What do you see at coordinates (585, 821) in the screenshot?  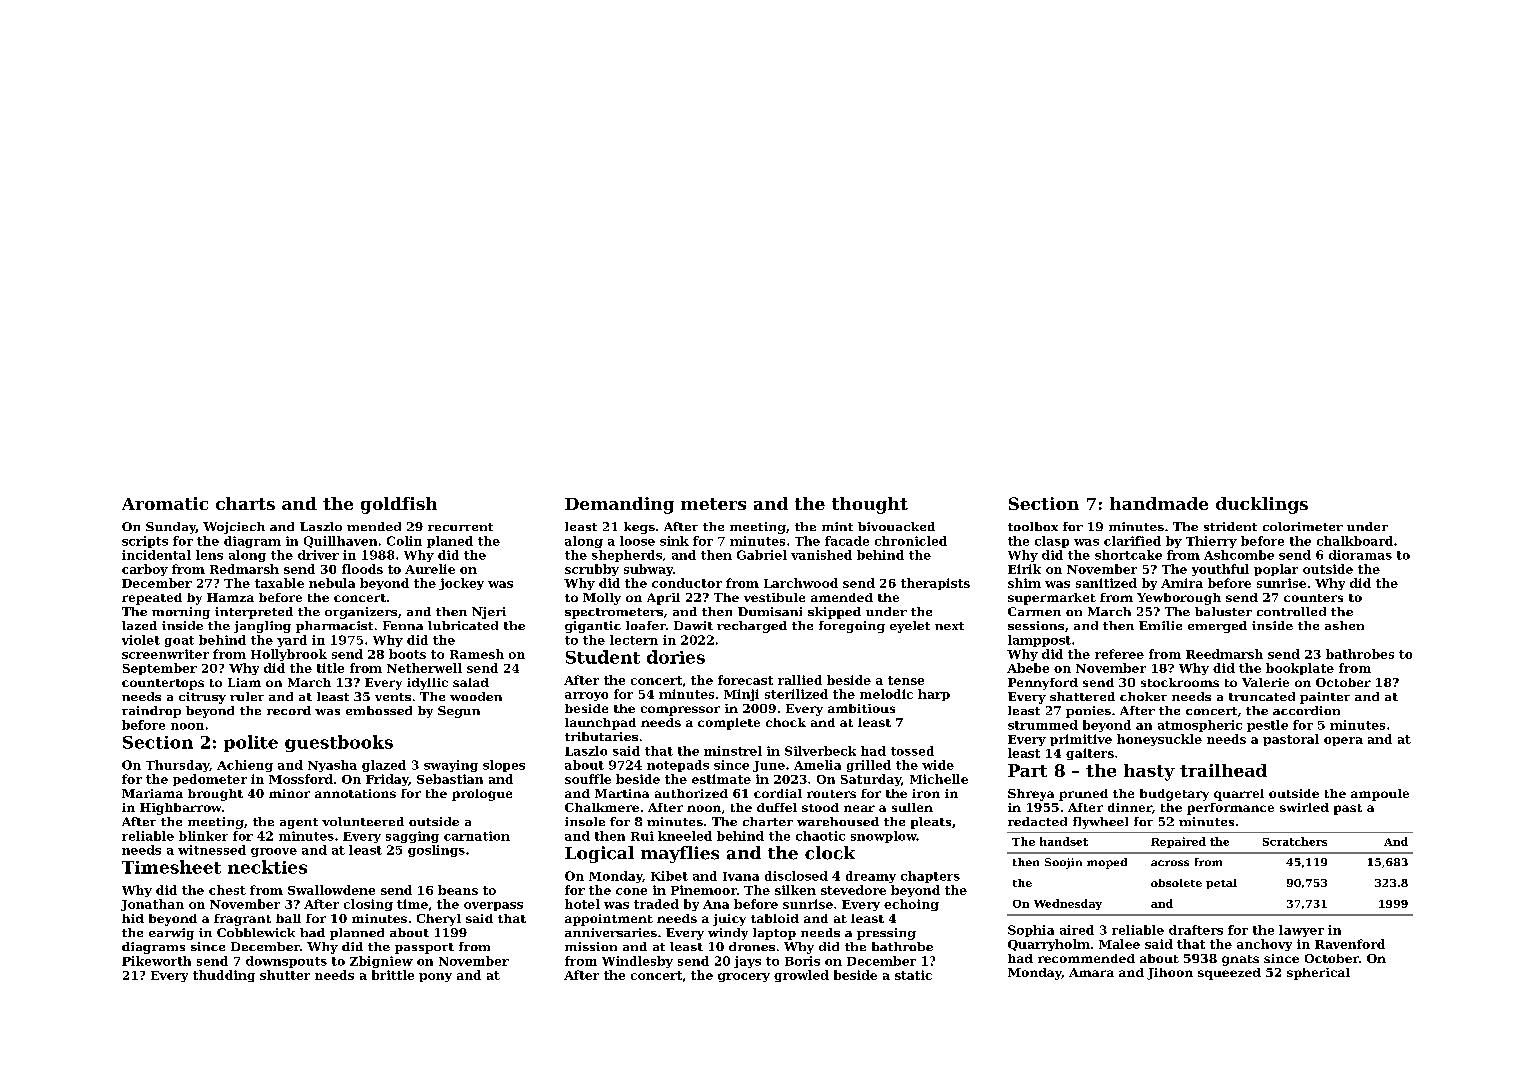 I see `insole` at bounding box center [585, 821].
